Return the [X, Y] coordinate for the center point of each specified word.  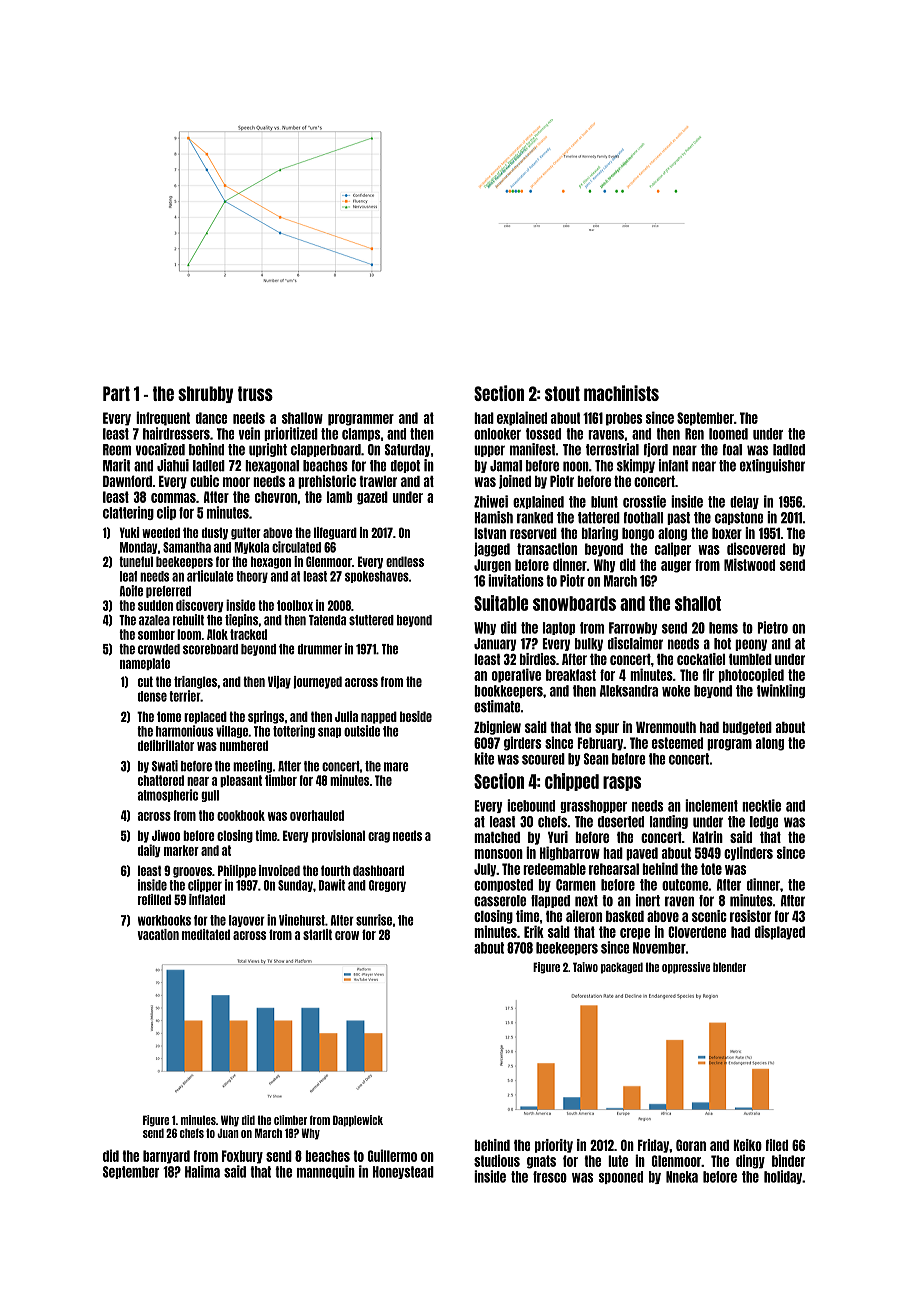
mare [396, 767]
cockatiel [701, 659]
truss [255, 393]
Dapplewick [358, 1121]
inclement [711, 805]
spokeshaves [377, 577]
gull [210, 796]
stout [562, 393]
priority [554, 1146]
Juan [228, 1133]
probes [624, 419]
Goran [691, 1145]
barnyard [166, 1157]
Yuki [130, 532]
